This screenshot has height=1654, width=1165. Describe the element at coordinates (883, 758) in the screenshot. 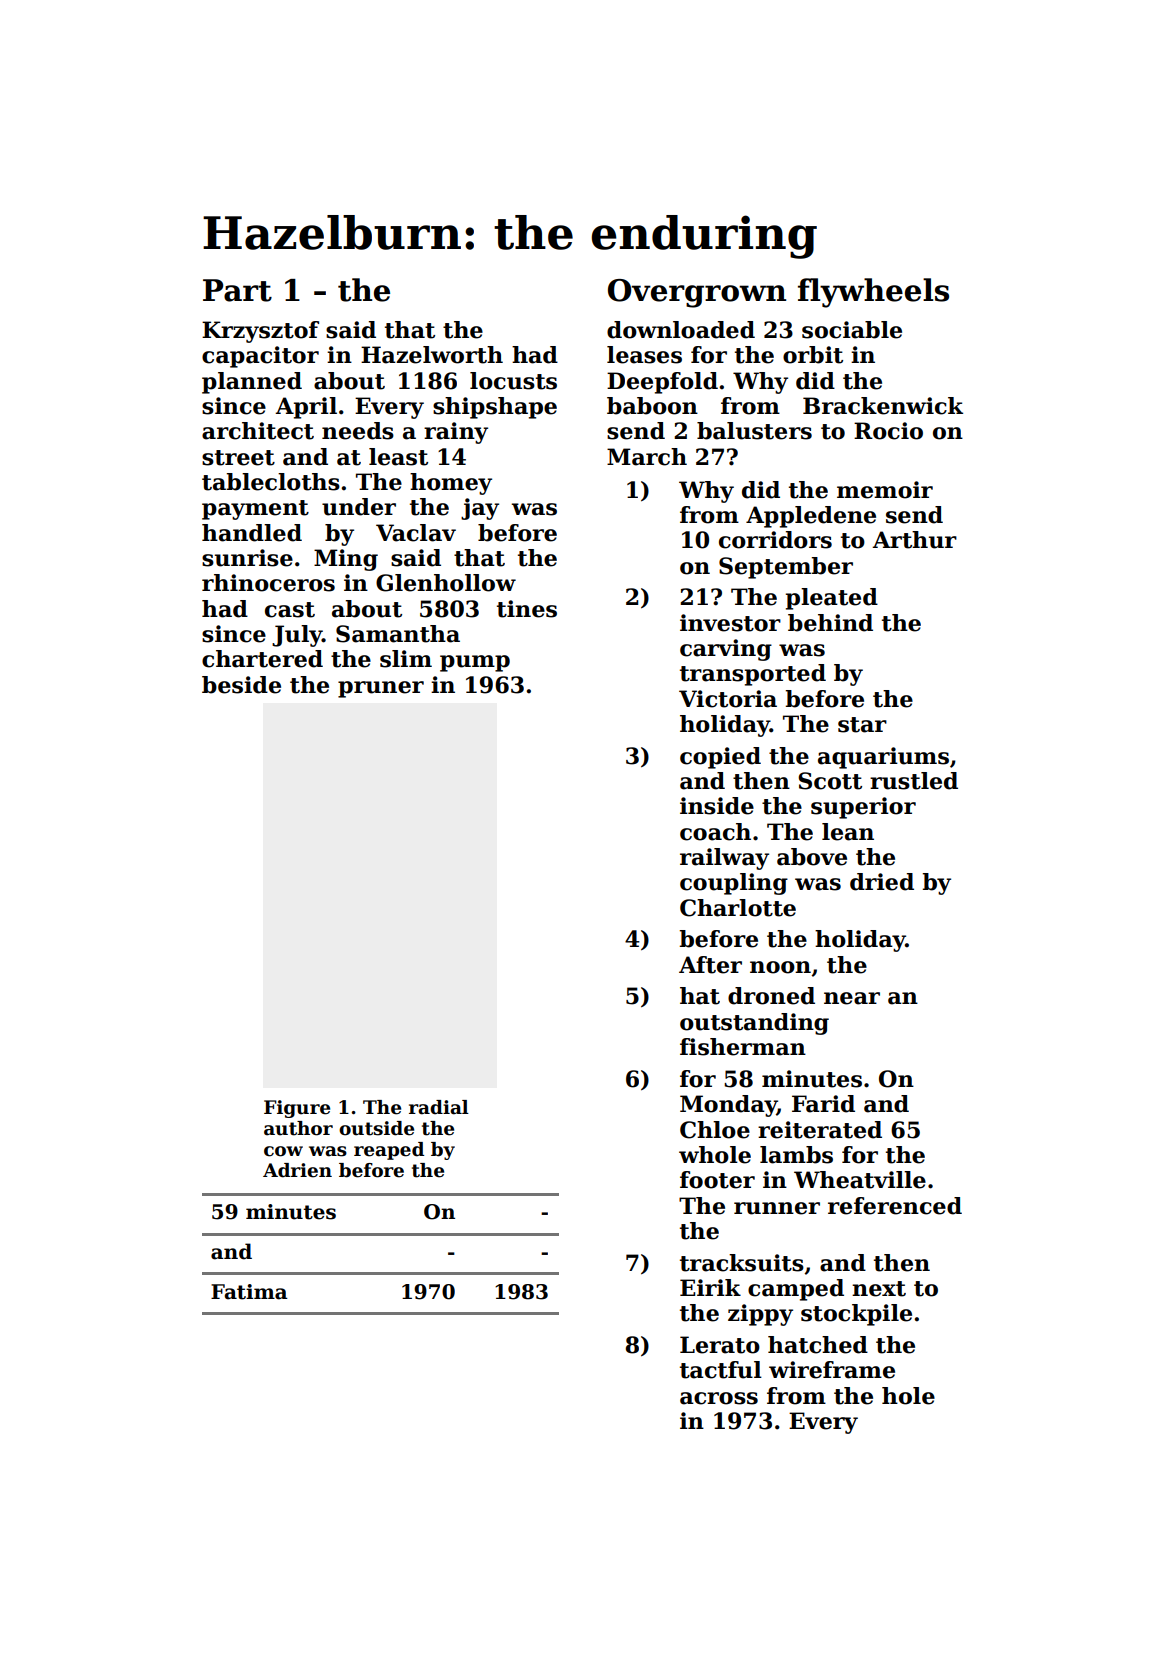

I see `aquariums` at that location.
